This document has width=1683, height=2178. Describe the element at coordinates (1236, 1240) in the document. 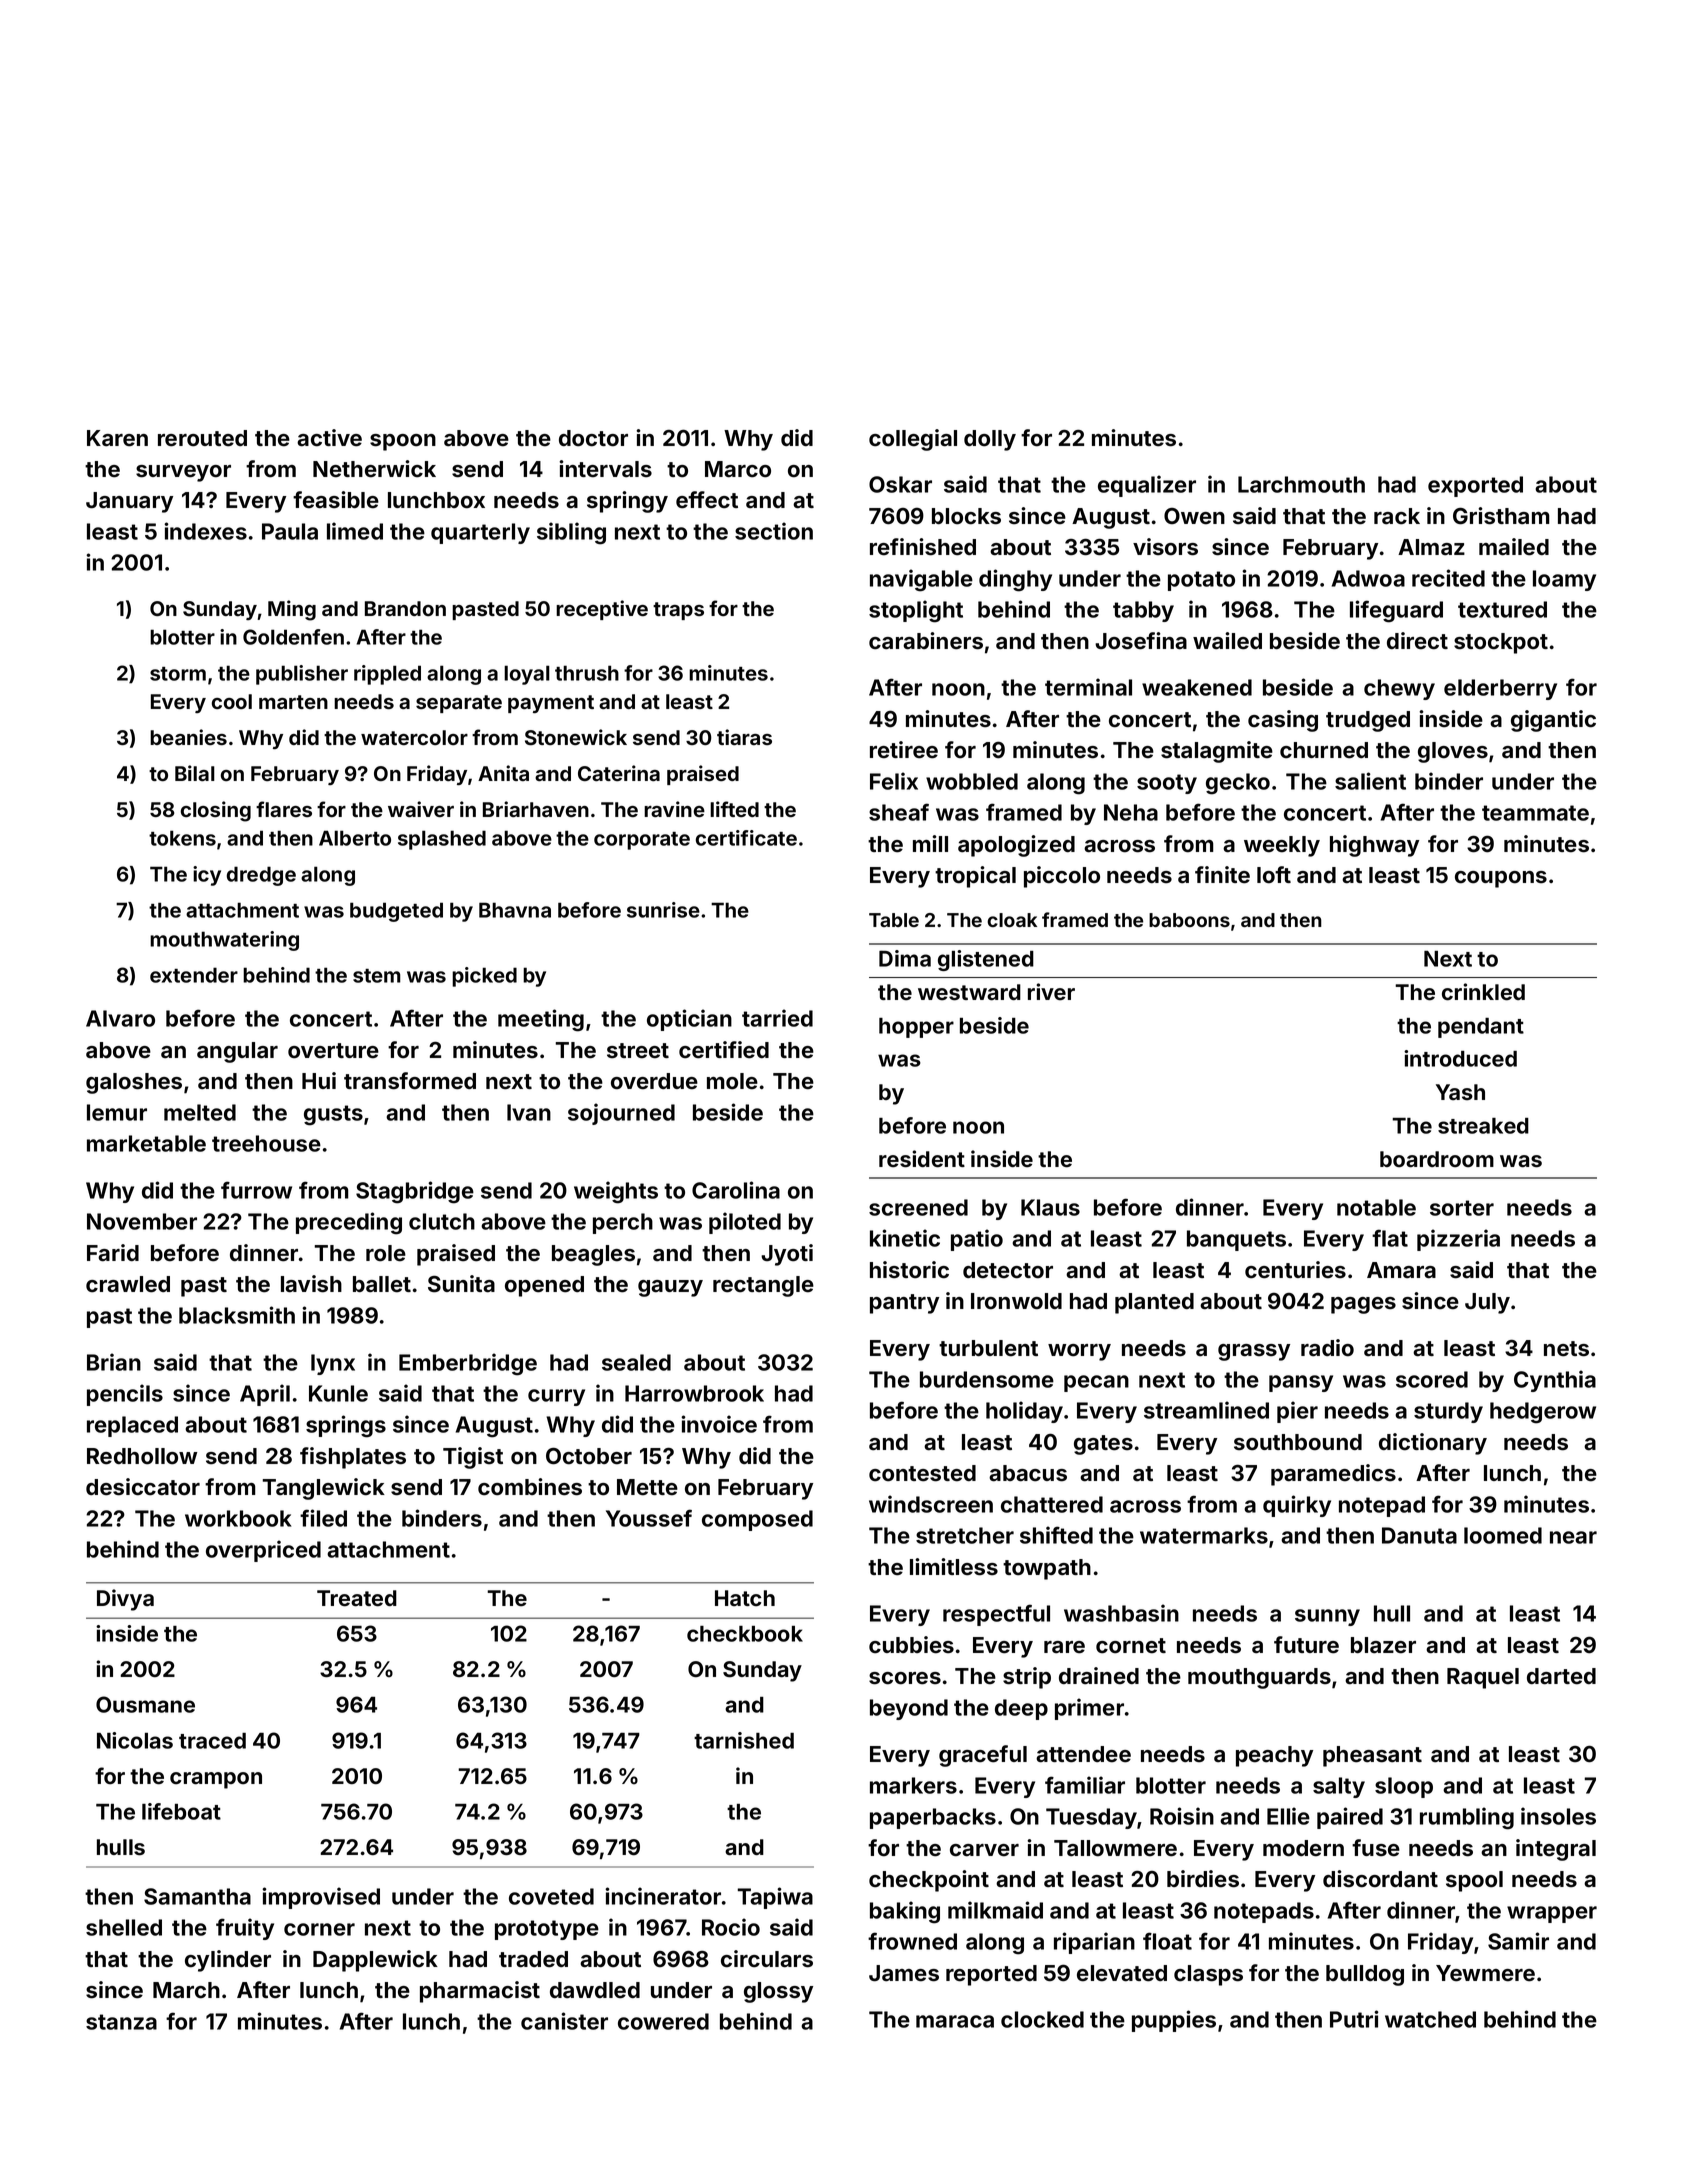

I see `banquets` at that location.
